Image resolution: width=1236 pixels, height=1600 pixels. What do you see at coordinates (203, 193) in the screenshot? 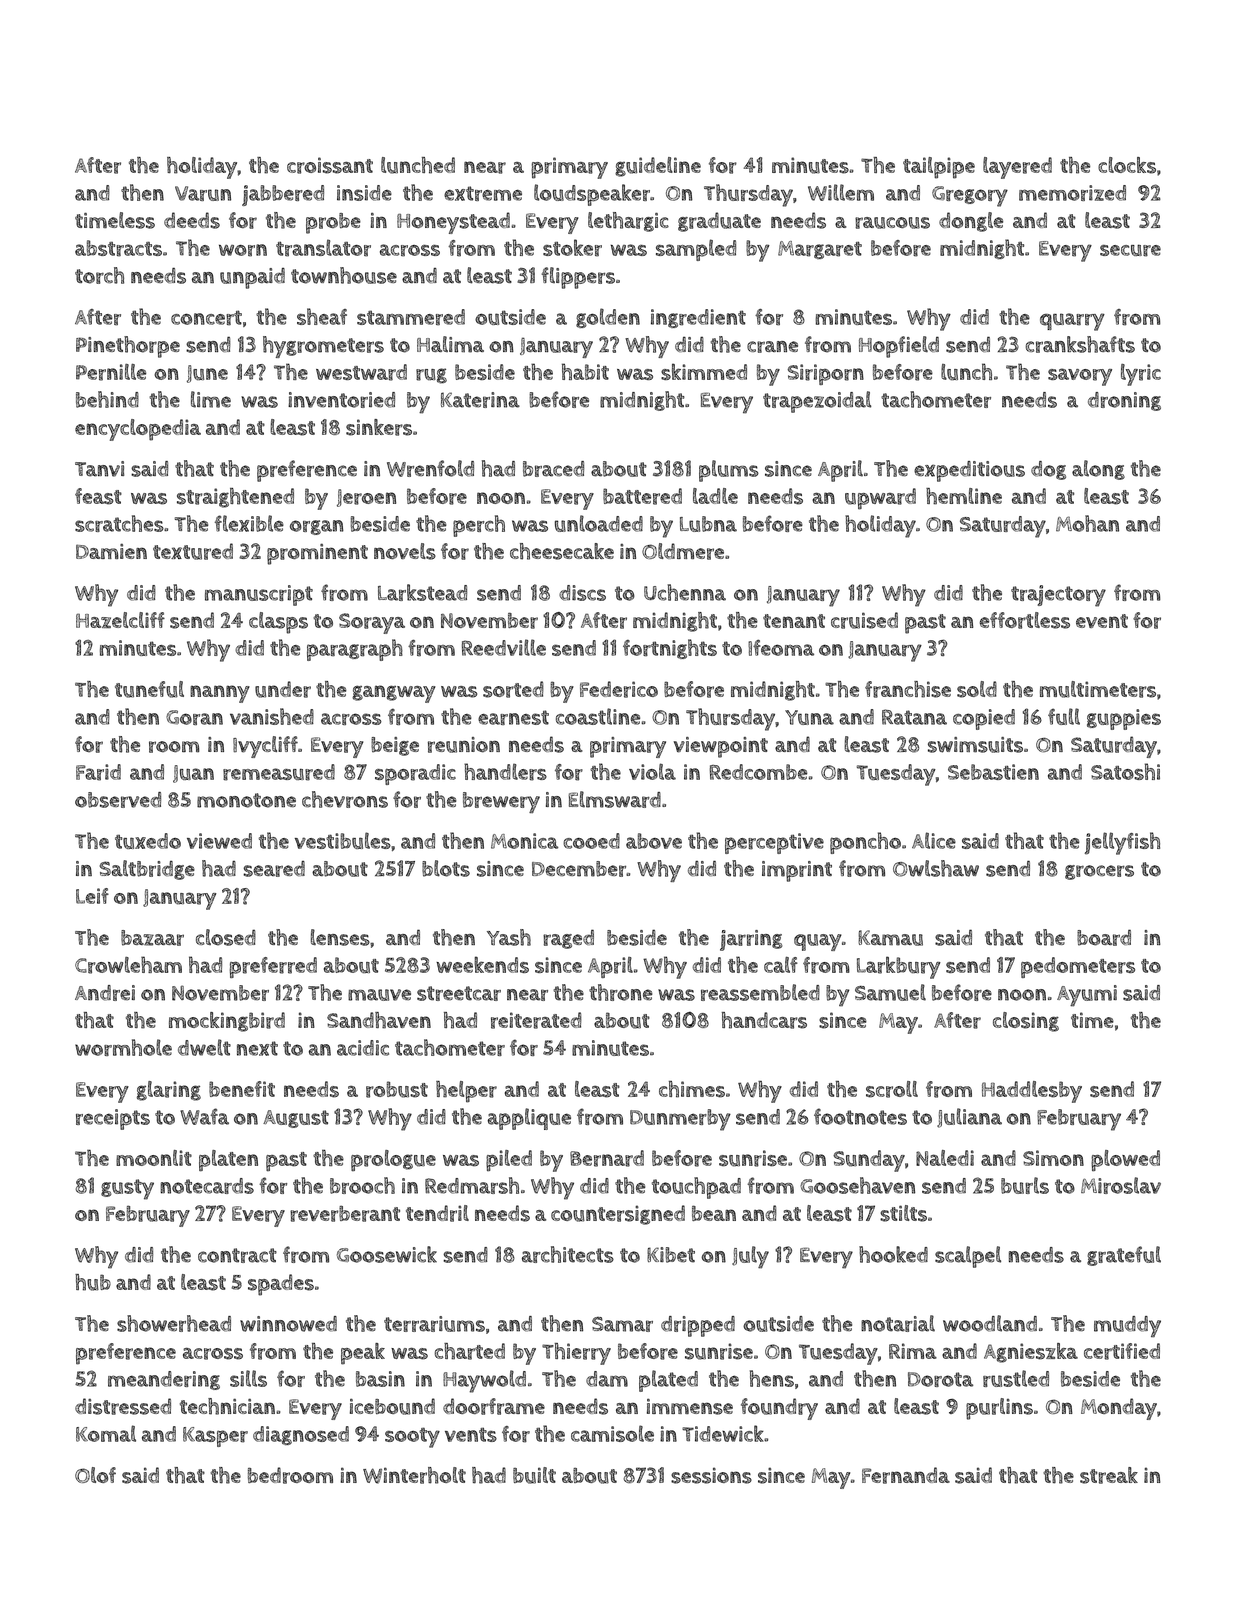
I see `Varun` at bounding box center [203, 193].
